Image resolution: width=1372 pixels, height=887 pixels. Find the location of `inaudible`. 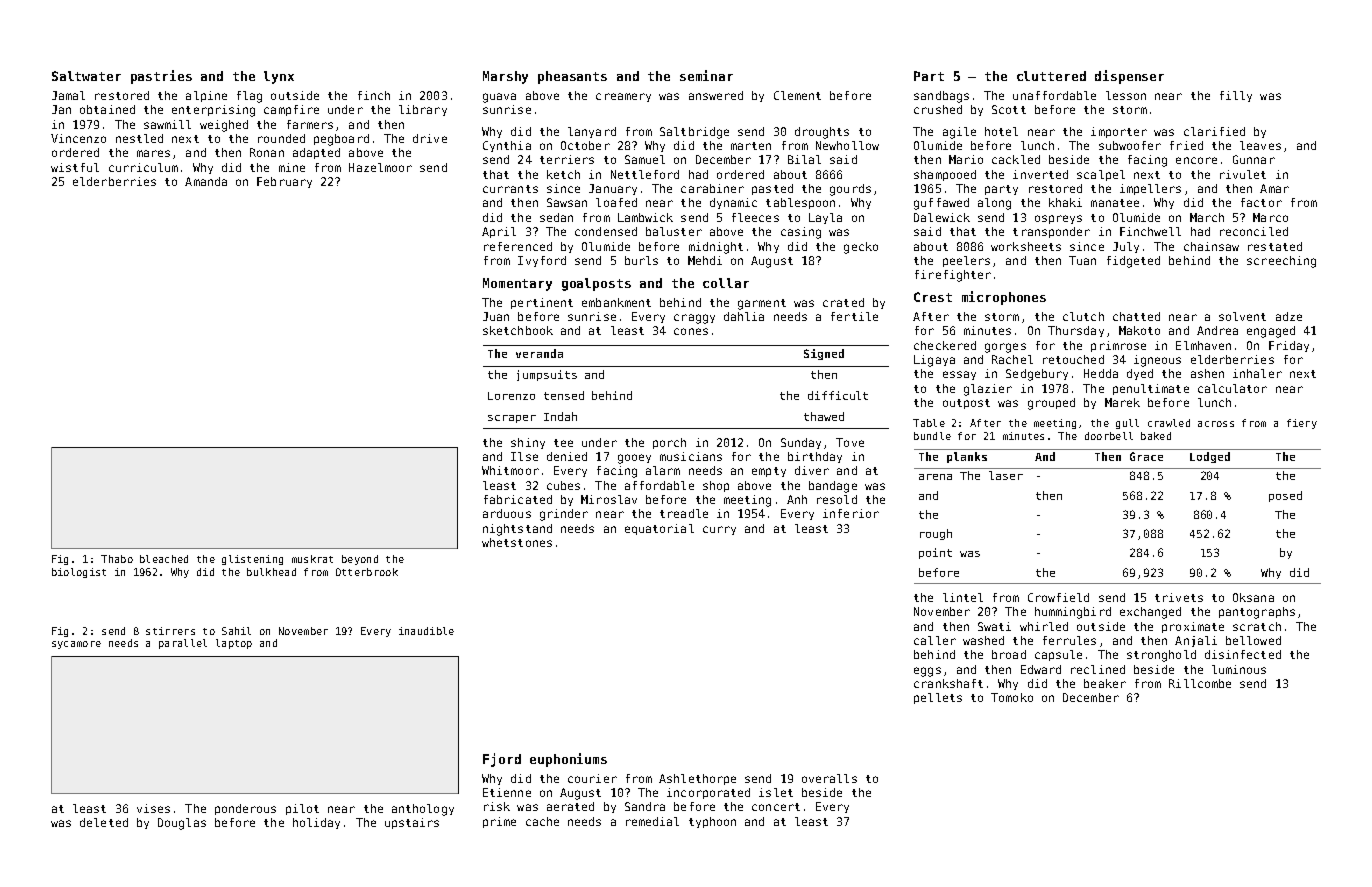

inaudible is located at coordinates (426, 631).
